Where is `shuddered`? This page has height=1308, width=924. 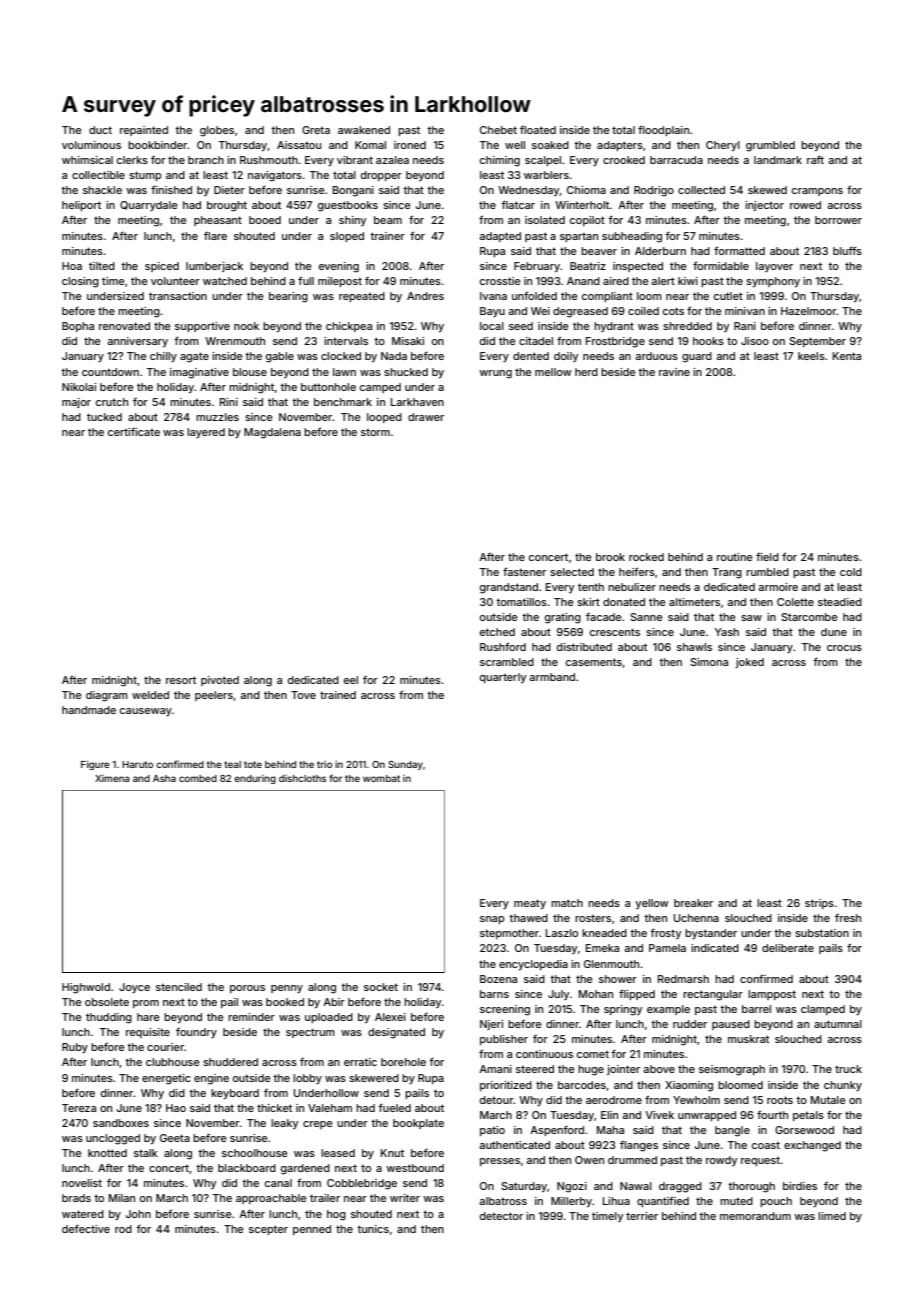
shuddered is located at coordinates (230, 1062).
